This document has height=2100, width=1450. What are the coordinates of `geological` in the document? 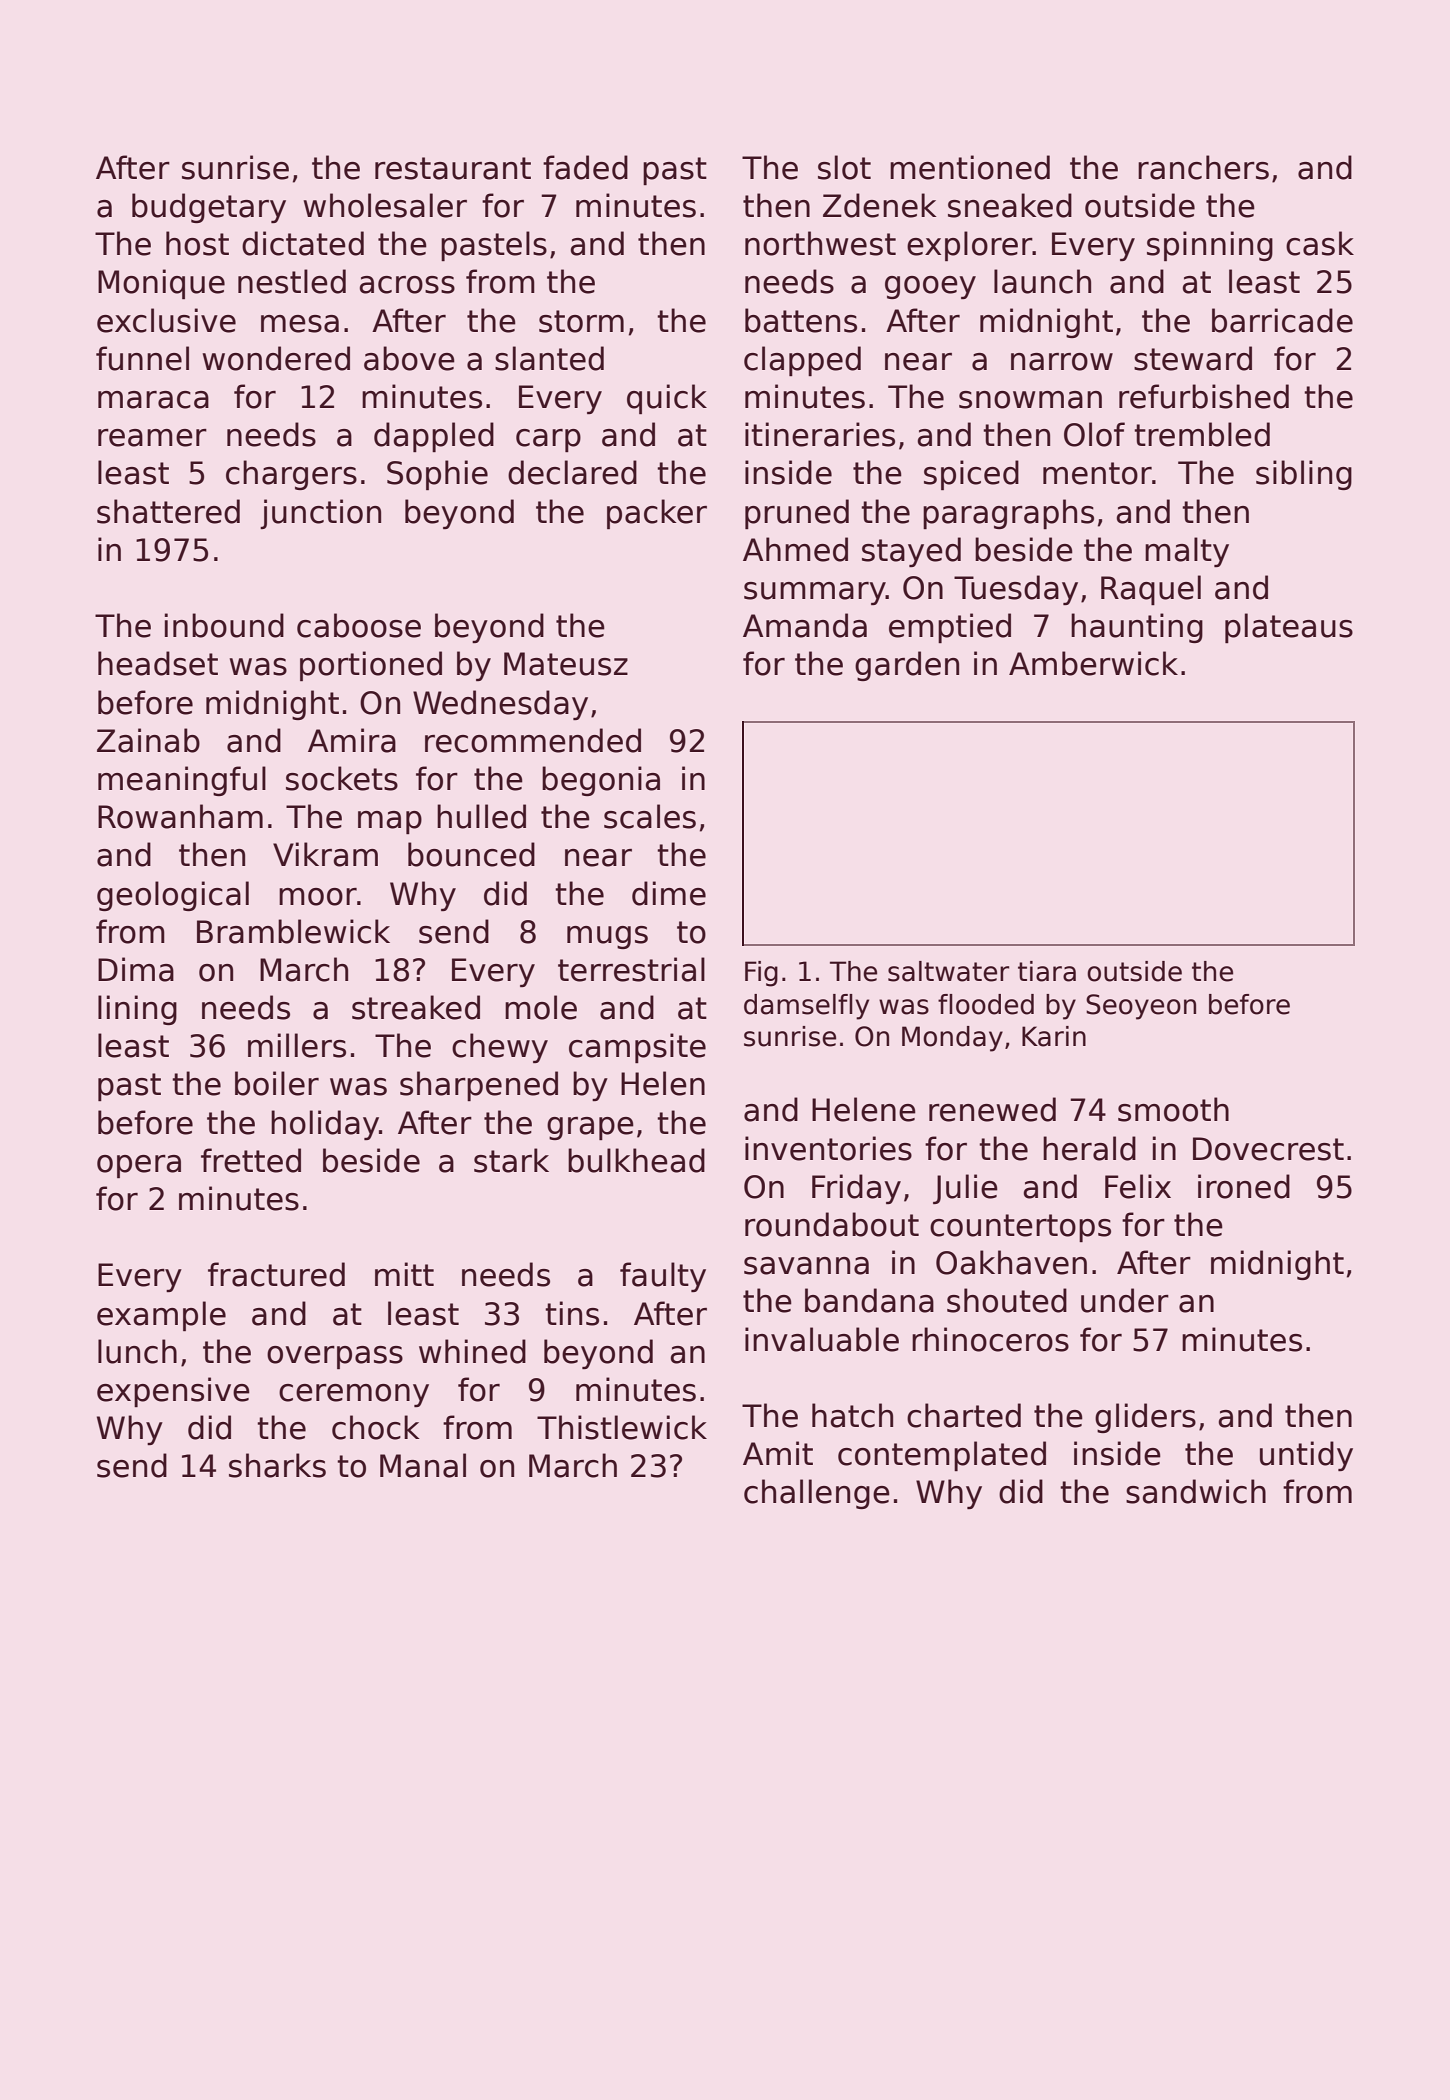 It's located at (173, 896).
